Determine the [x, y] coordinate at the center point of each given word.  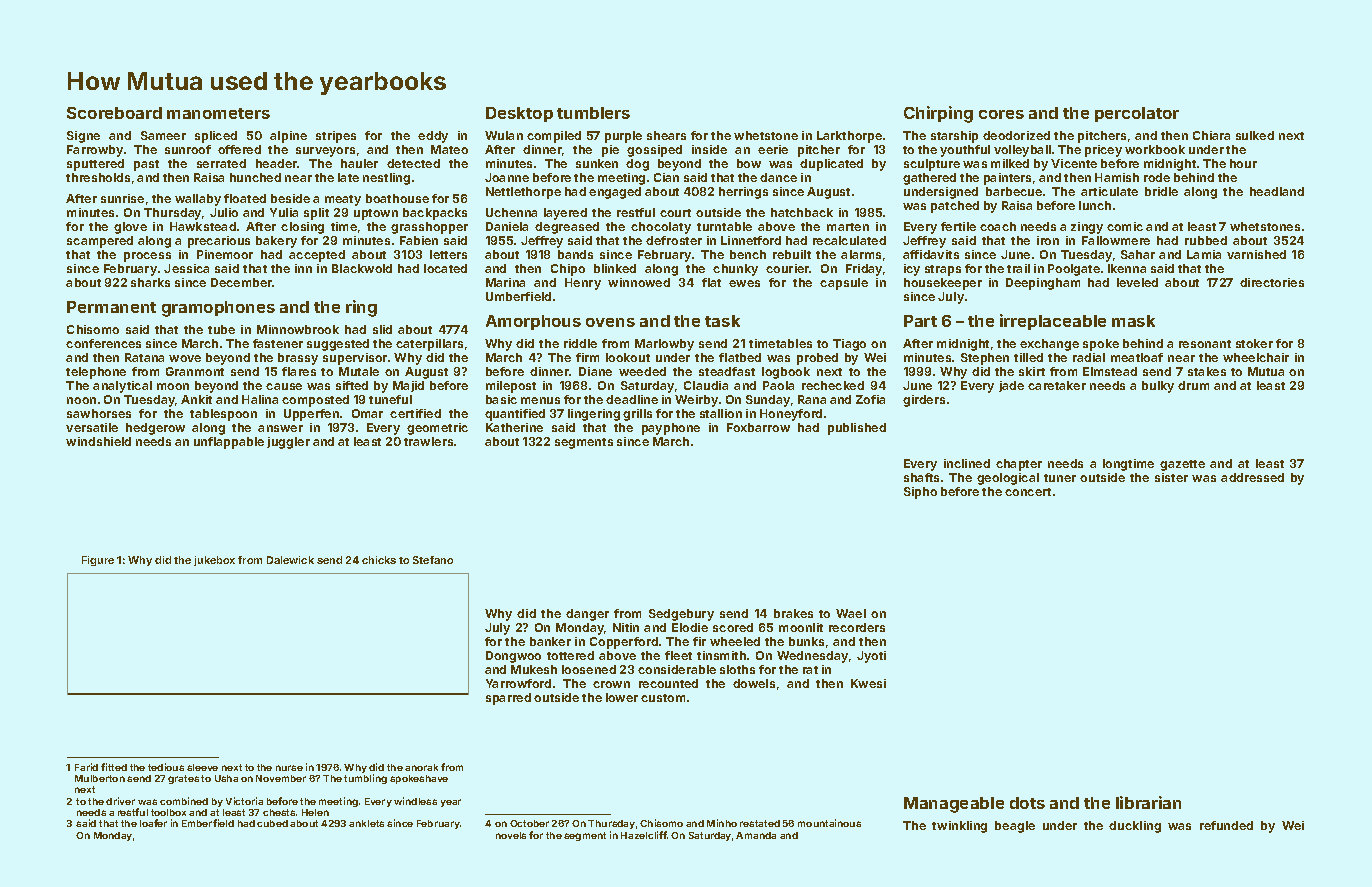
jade [1011, 386]
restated [760, 823]
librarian [1148, 802]
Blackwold [362, 268]
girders [924, 401]
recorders [857, 627]
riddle [580, 343]
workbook [1155, 149]
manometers [218, 113]
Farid [86, 767]
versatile [92, 427]
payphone [671, 429]
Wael [851, 613]
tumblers [593, 113]
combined [184, 801]
